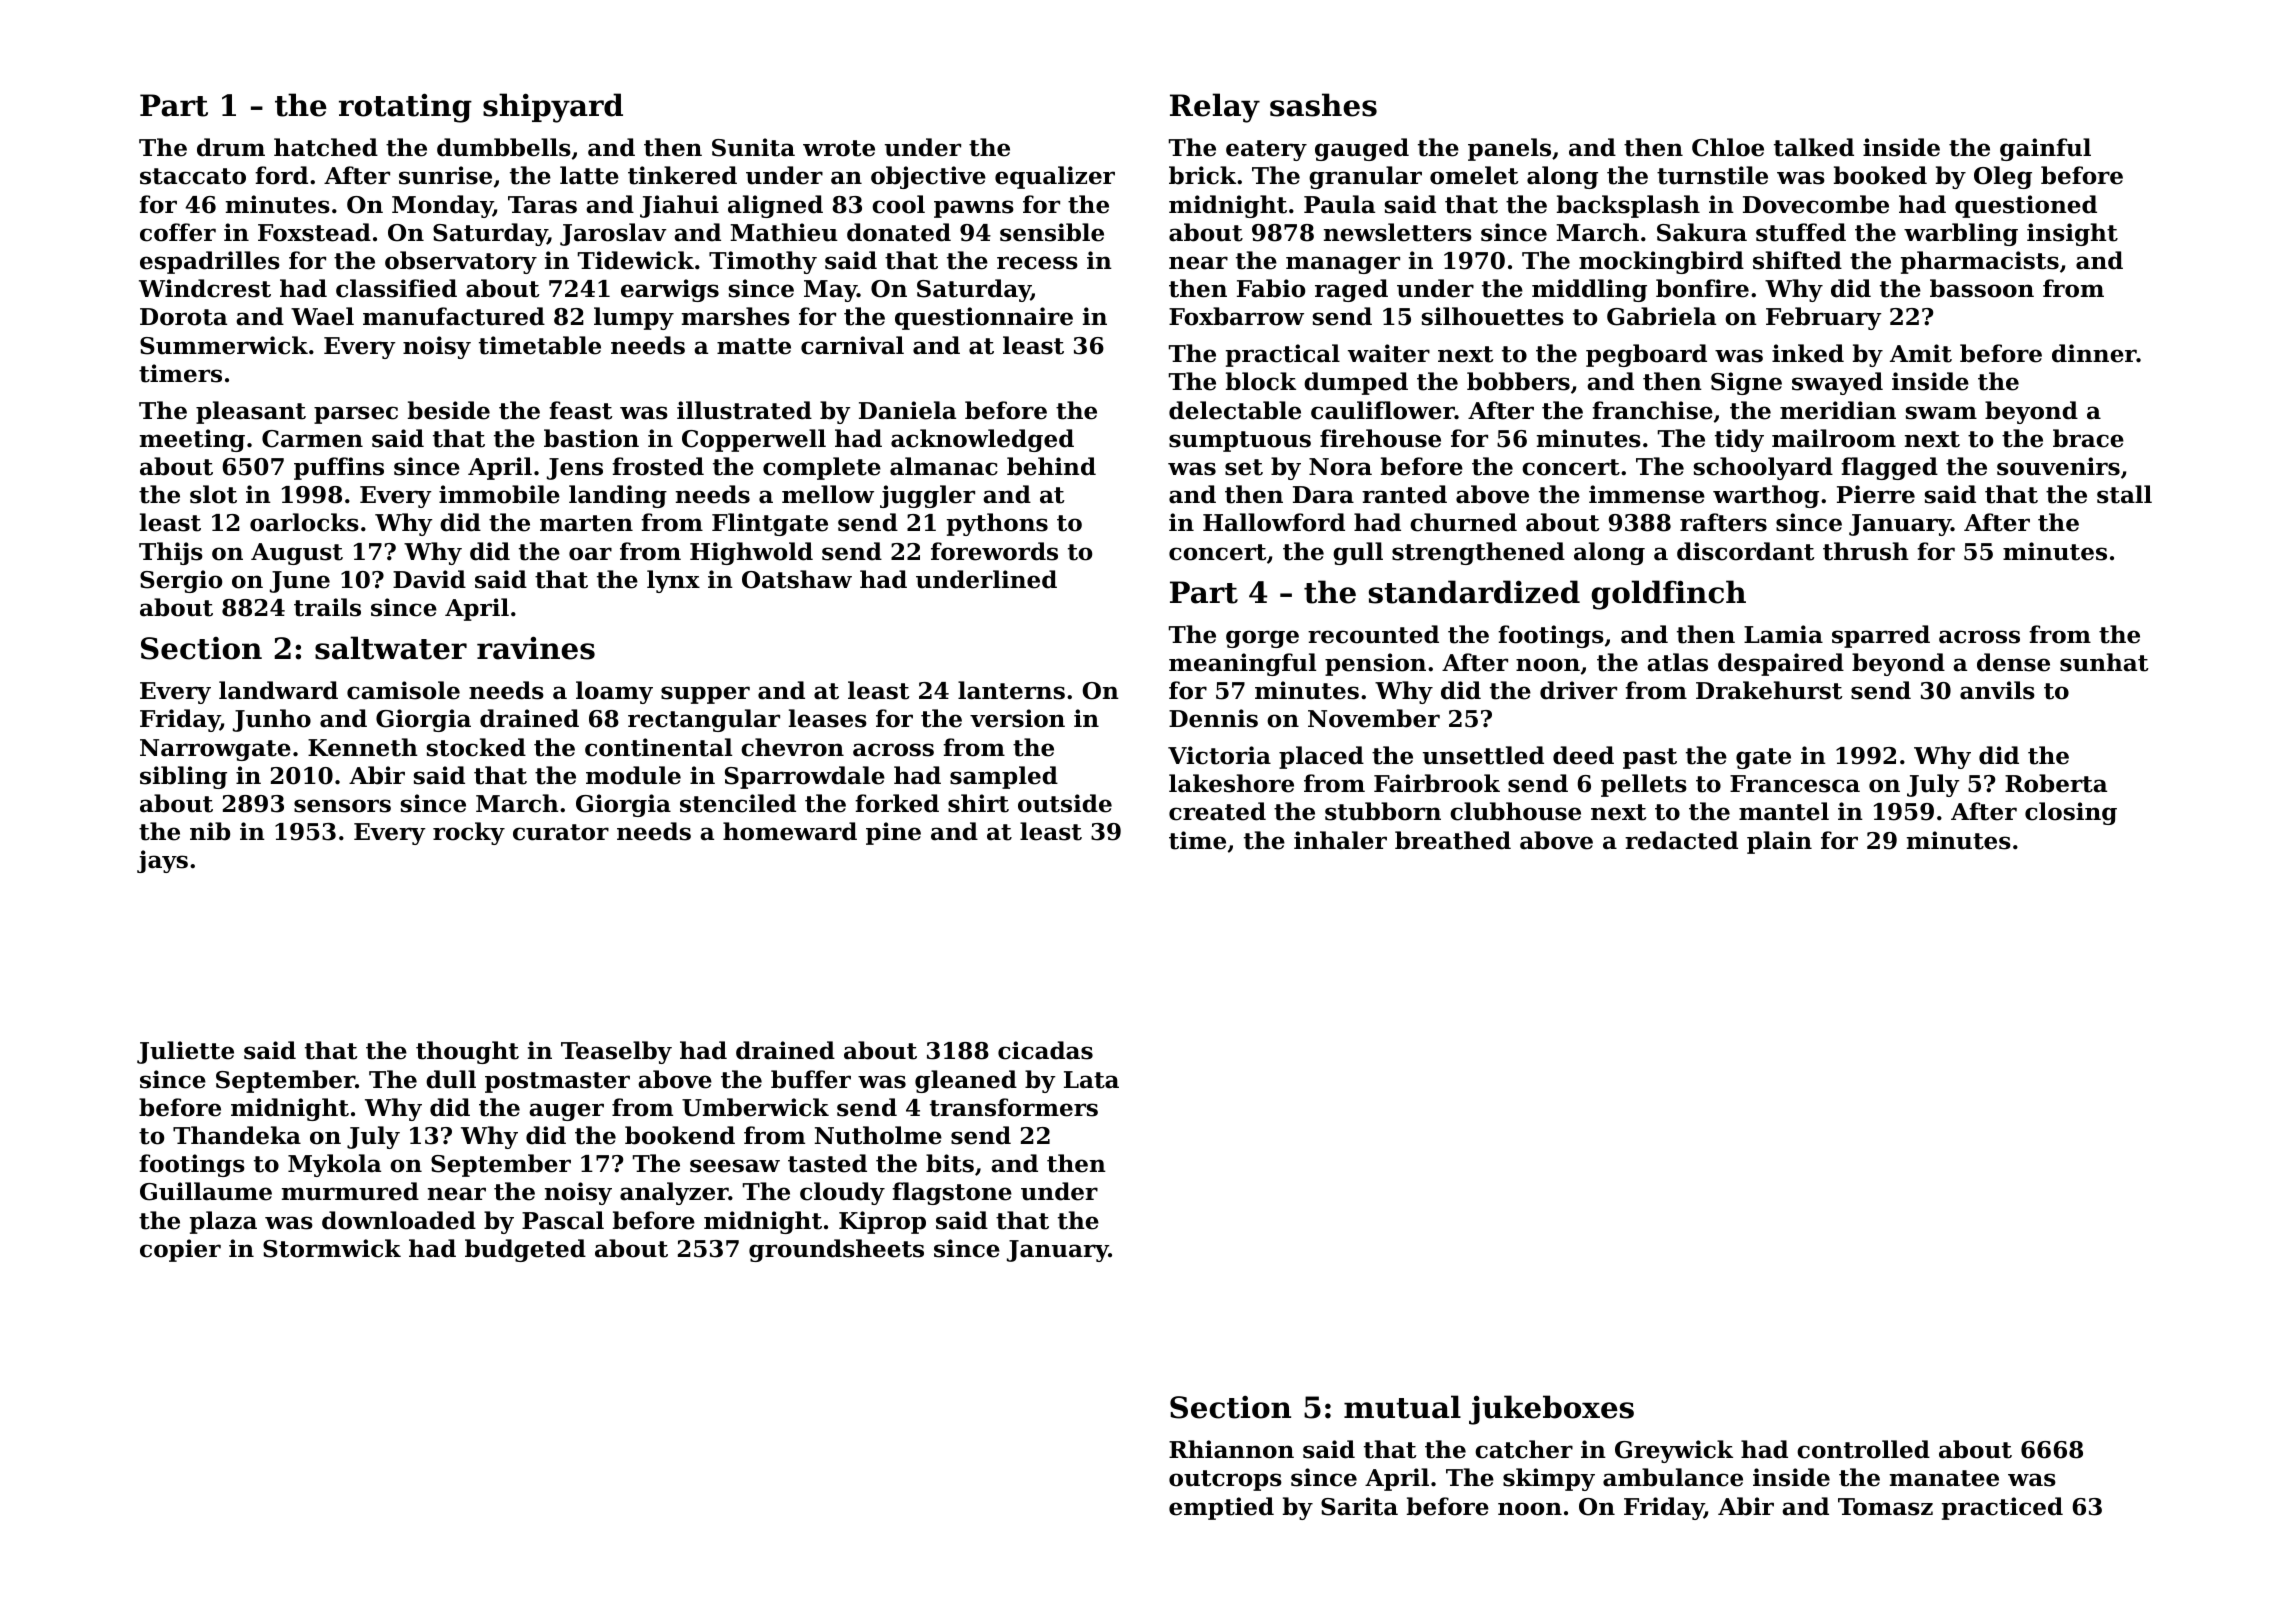 This image has width=2292, height=1620. I want to click on gainful, so click(2045, 149).
